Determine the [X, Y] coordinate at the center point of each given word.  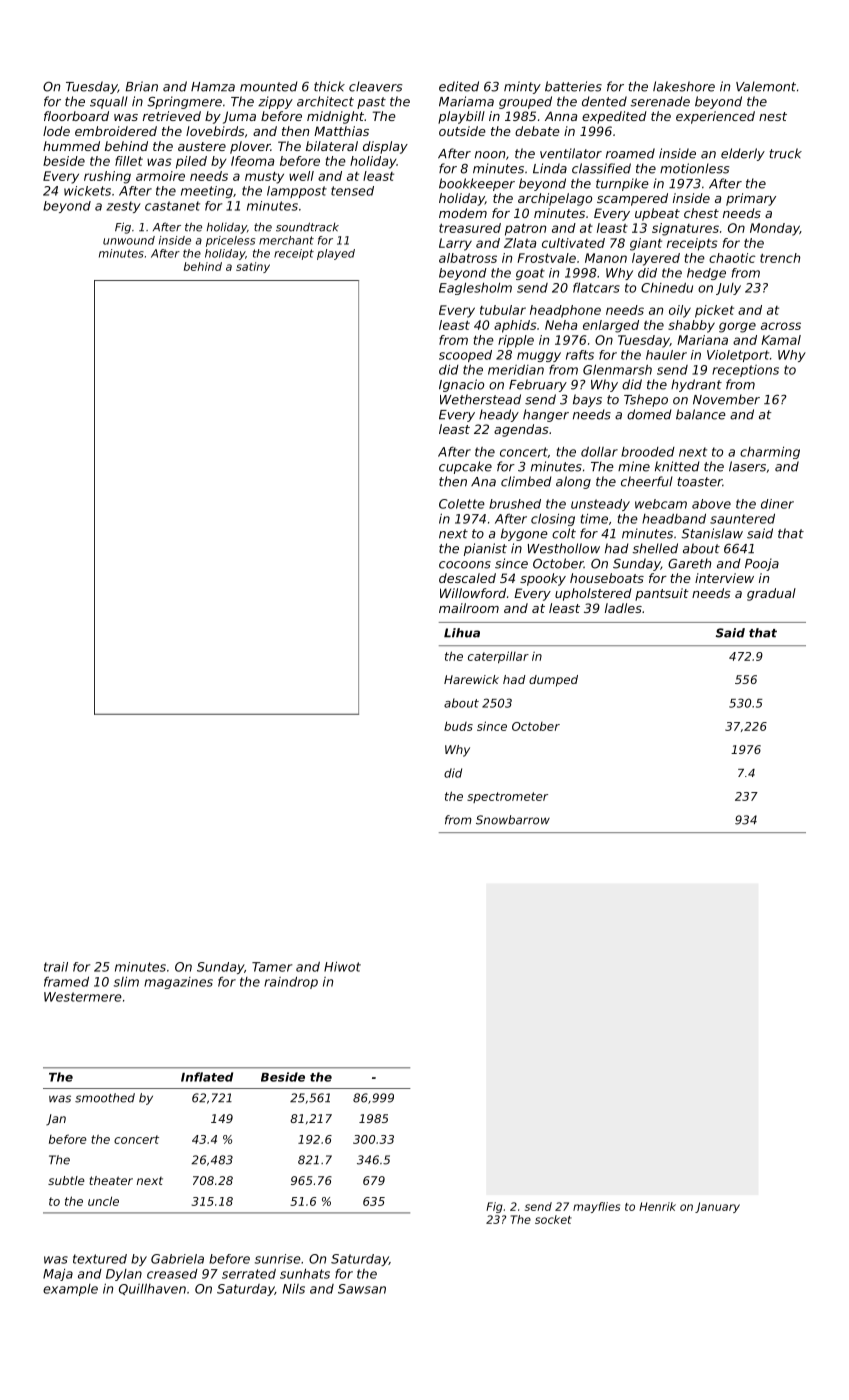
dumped [553, 681]
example [70, 1290]
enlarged [611, 326]
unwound [129, 240]
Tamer [272, 967]
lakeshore [684, 86]
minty [522, 87]
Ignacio [461, 385]
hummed [71, 146]
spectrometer [507, 797]
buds [458, 726]
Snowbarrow [513, 820]
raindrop [291, 982]
